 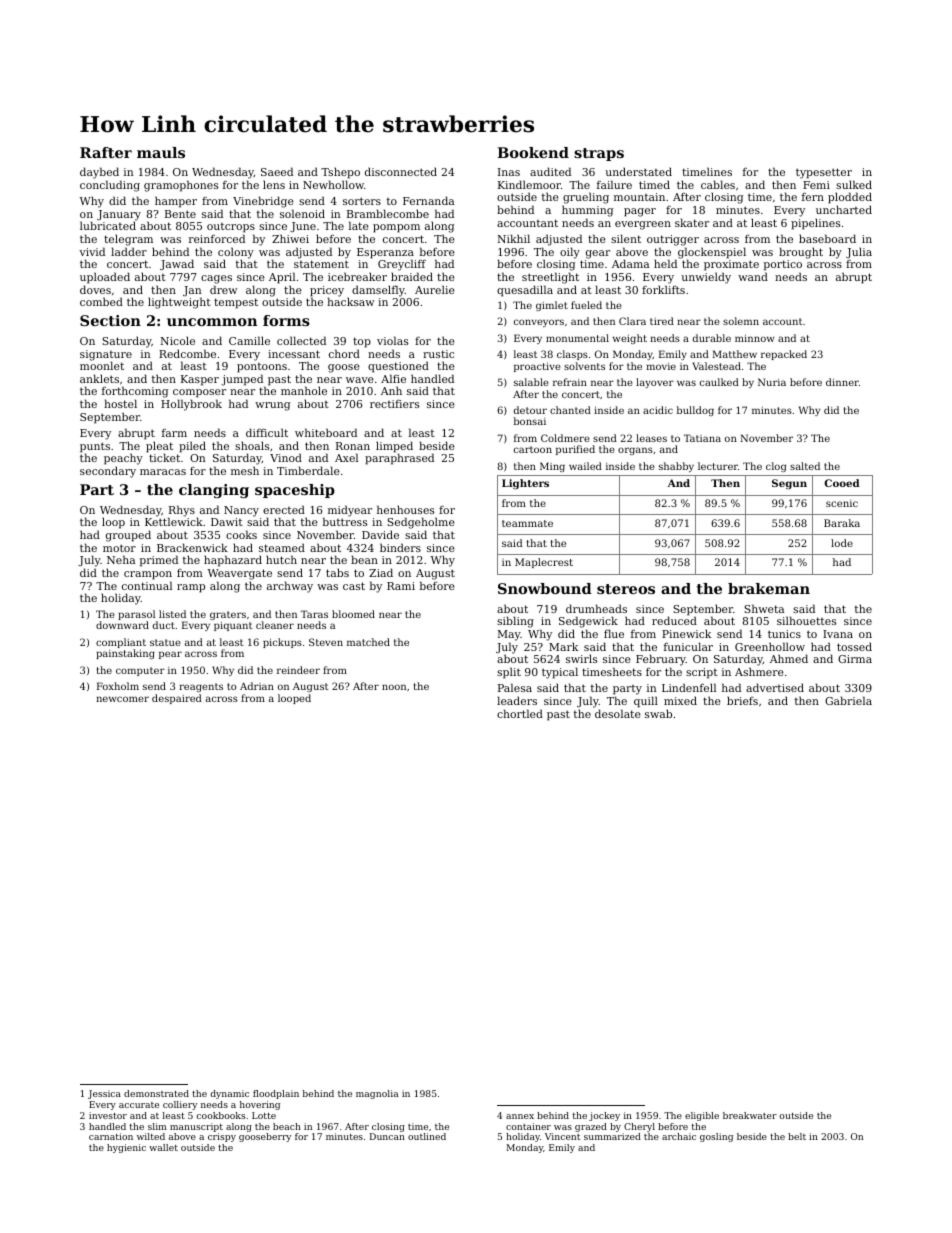 What do you see at coordinates (377, 1094) in the document?
I see `magnolia` at bounding box center [377, 1094].
